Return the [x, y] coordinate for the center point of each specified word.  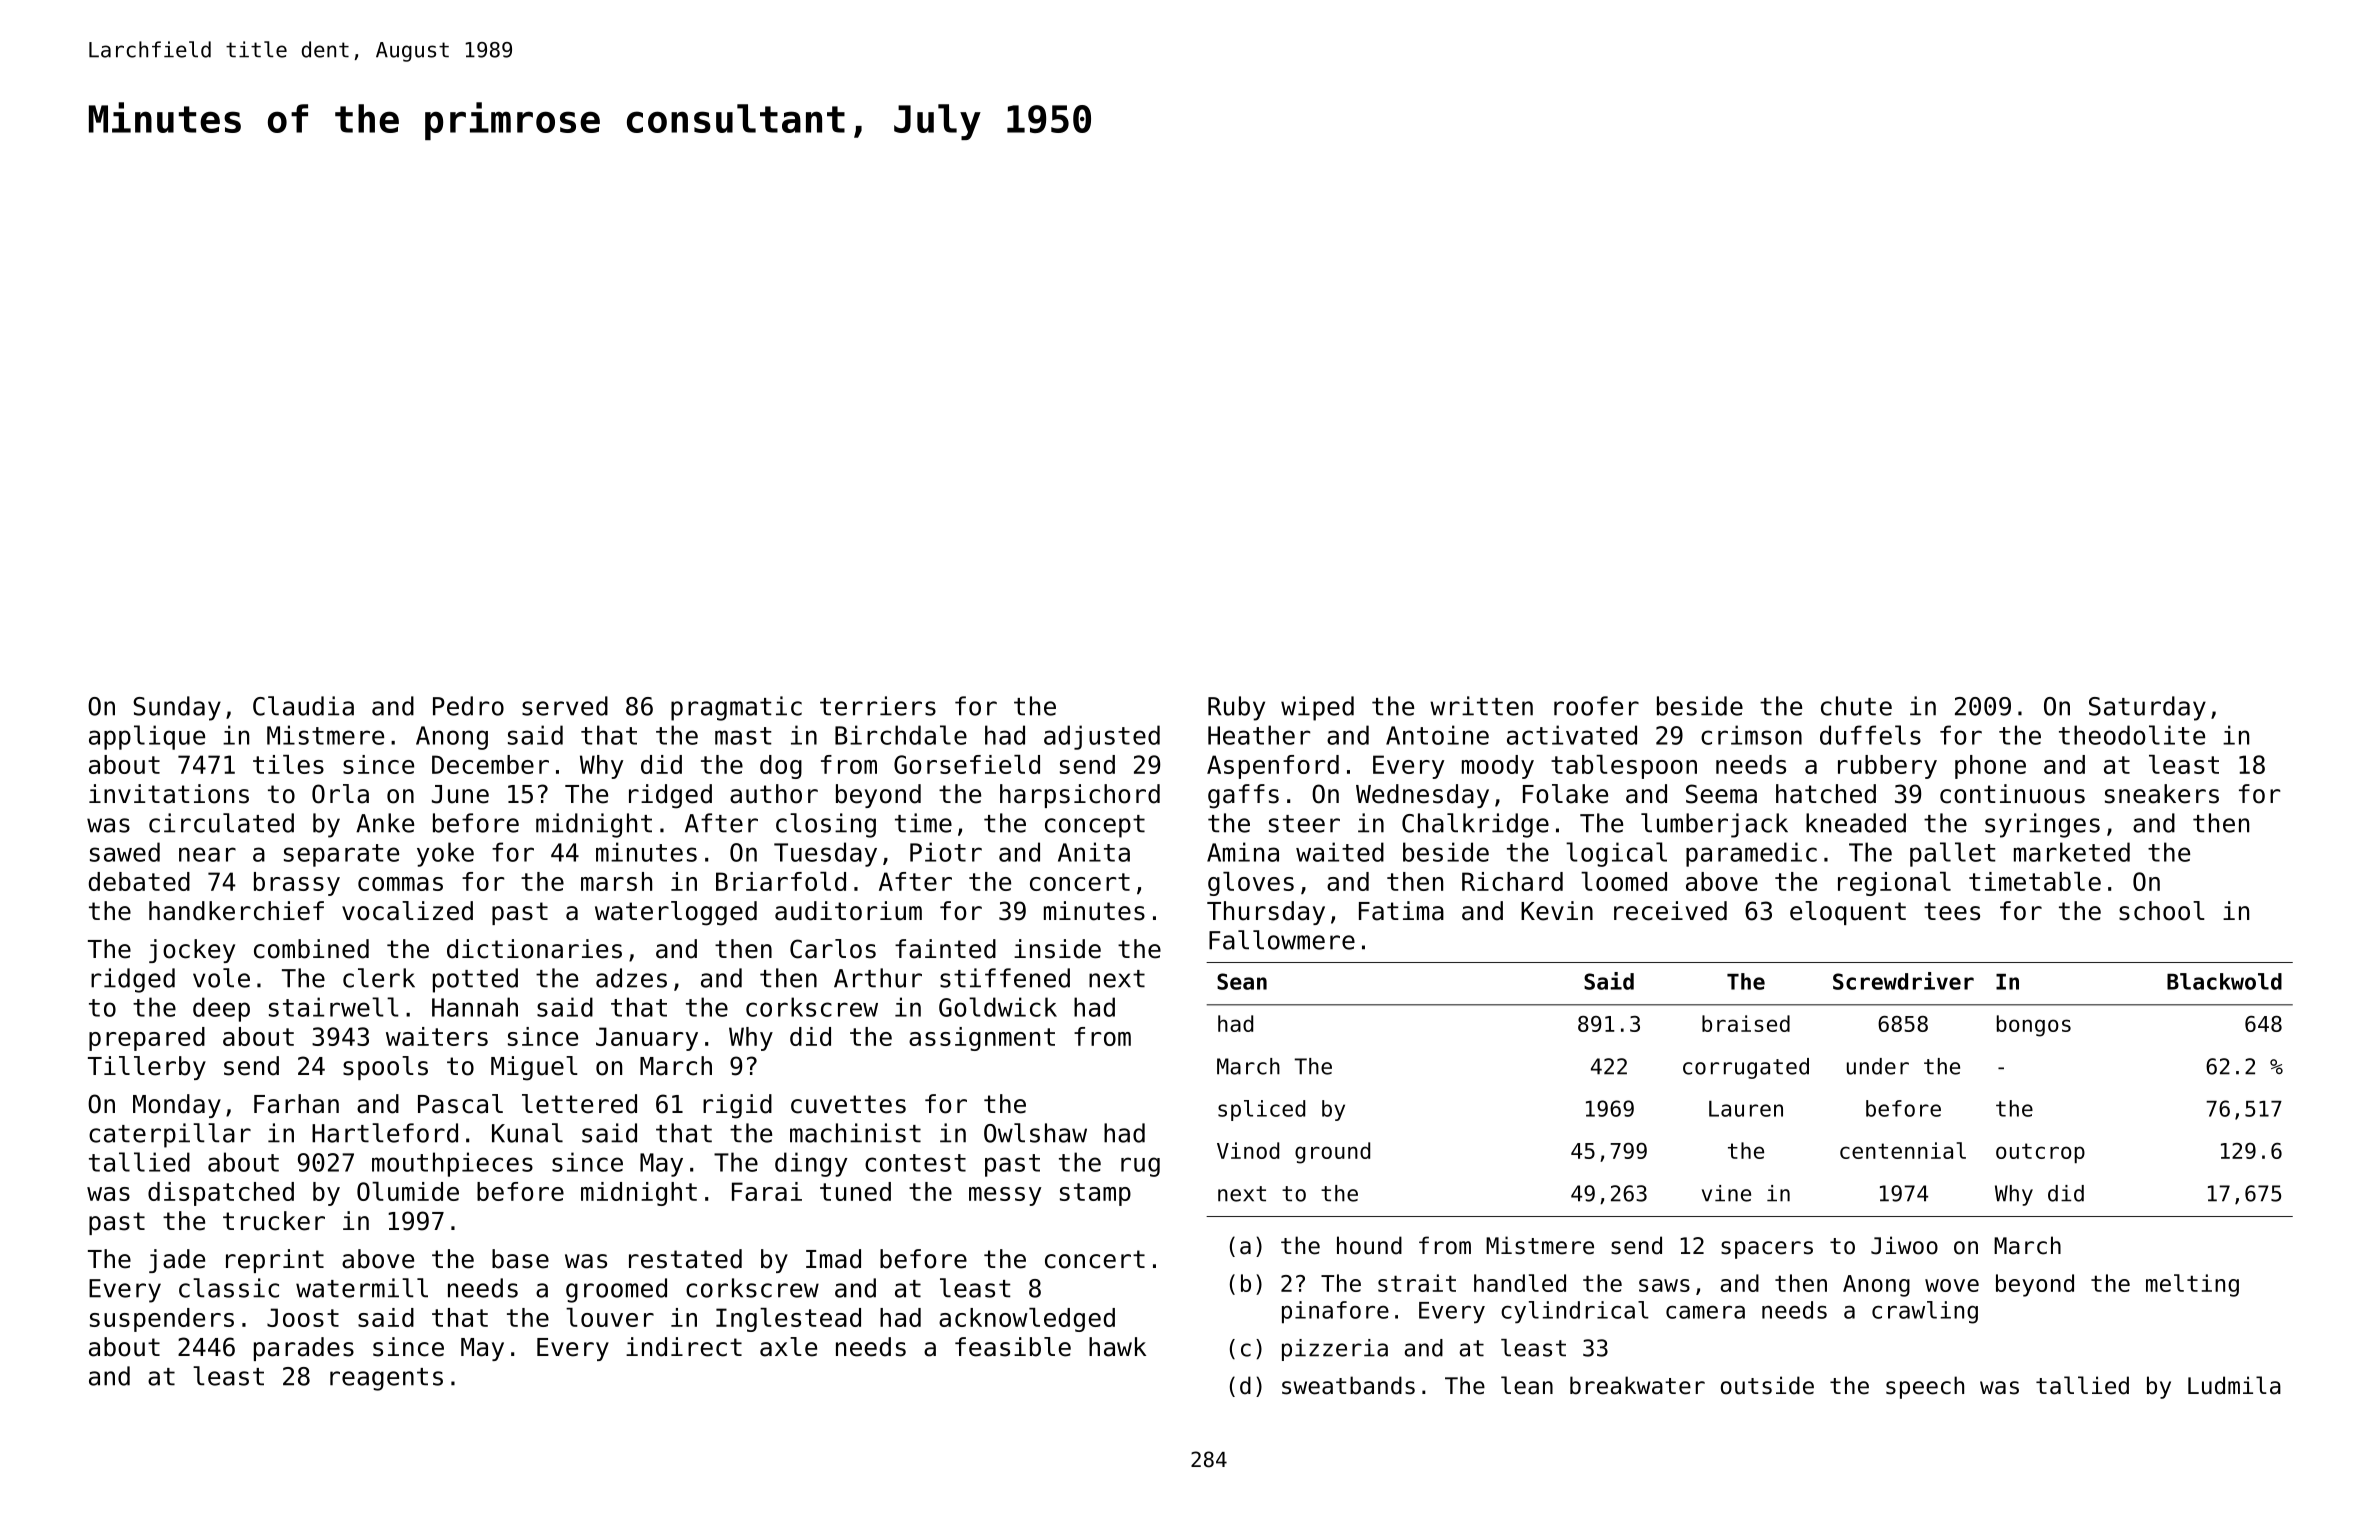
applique [147, 737]
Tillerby [147, 1068]
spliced [1261, 1110]
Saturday [2147, 708]
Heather [1259, 735]
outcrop [2040, 1153]
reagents [386, 1379]
